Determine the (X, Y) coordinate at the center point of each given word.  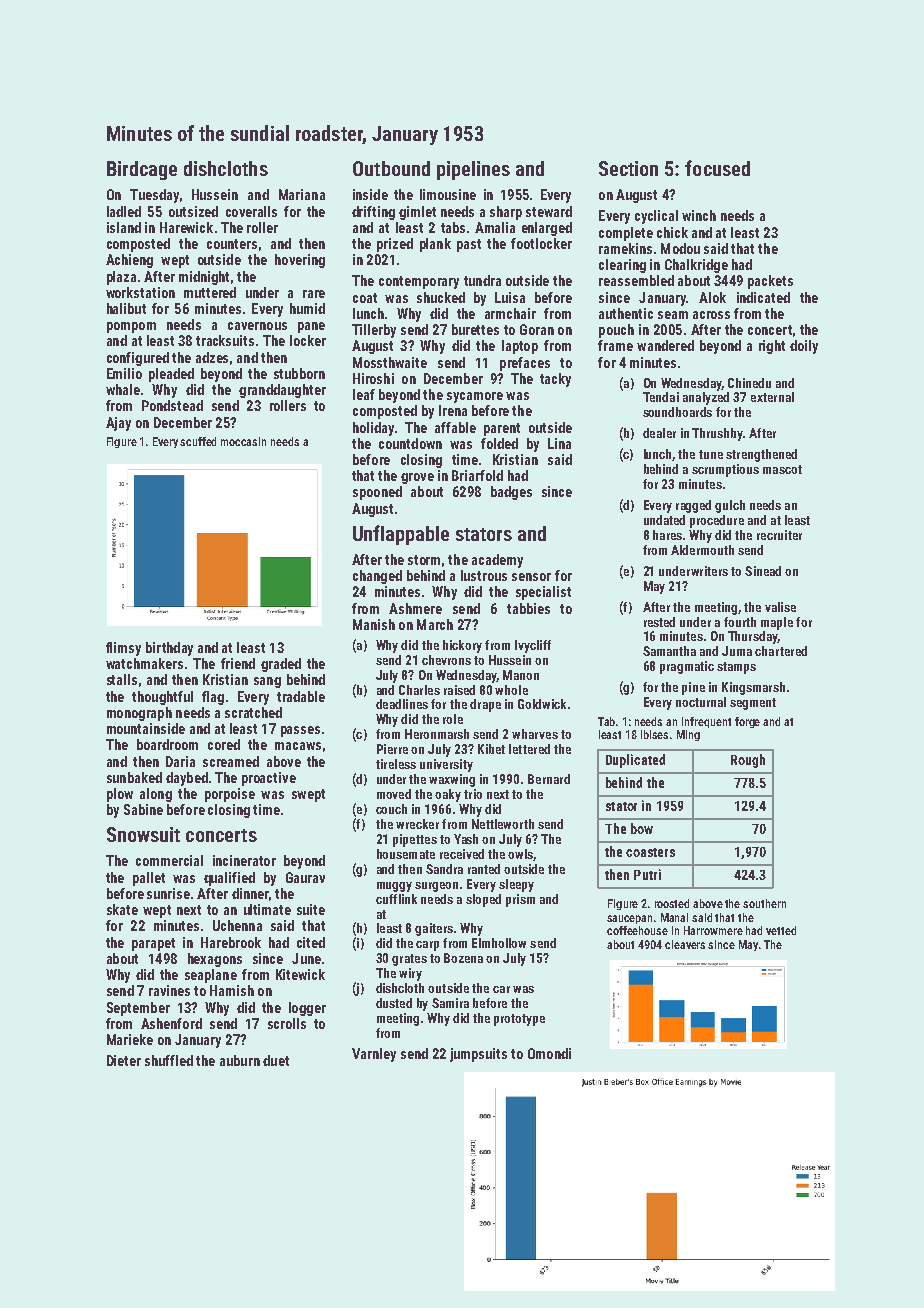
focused (717, 168)
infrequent (706, 722)
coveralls (251, 211)
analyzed (706, 398)
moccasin (243, 441)
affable (455, 427)
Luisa (510, 297)
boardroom (167, 744)
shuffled (169, 1060)
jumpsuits (478, 1055)
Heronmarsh (437, 734)
